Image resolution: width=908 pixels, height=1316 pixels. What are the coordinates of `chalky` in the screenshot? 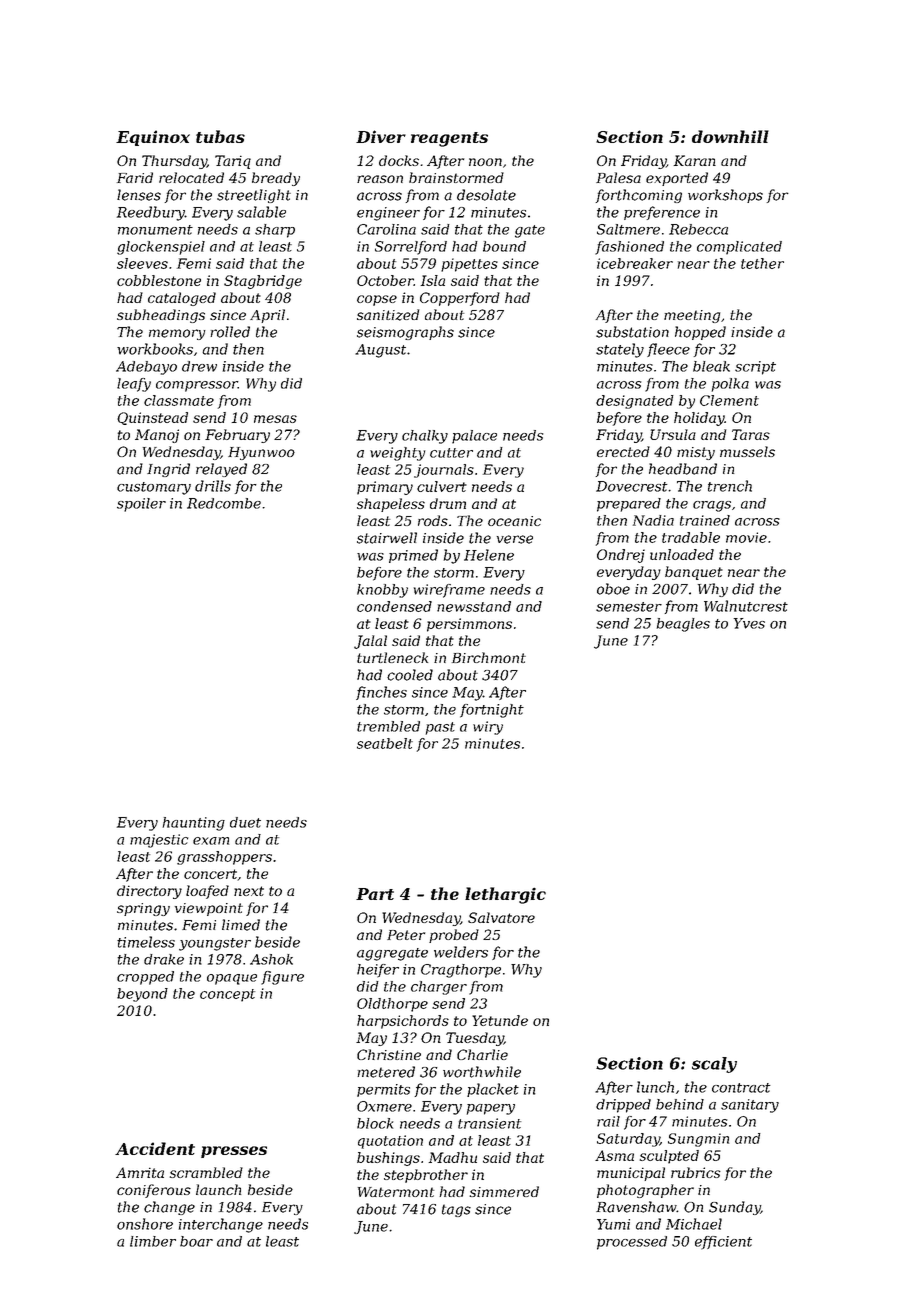 It's located at (425, 437).
